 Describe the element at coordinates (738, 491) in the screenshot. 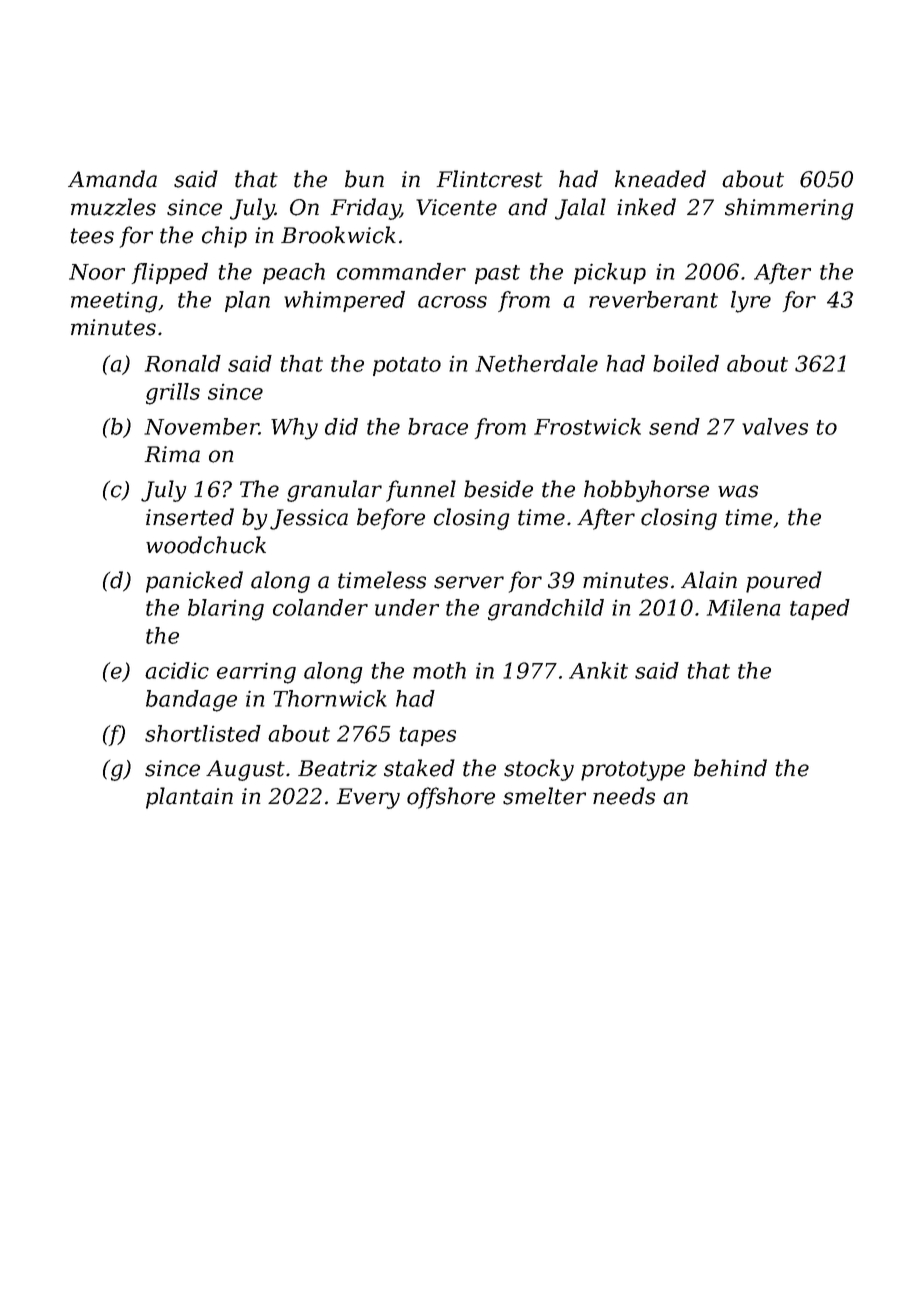

I see `was` at that location.
